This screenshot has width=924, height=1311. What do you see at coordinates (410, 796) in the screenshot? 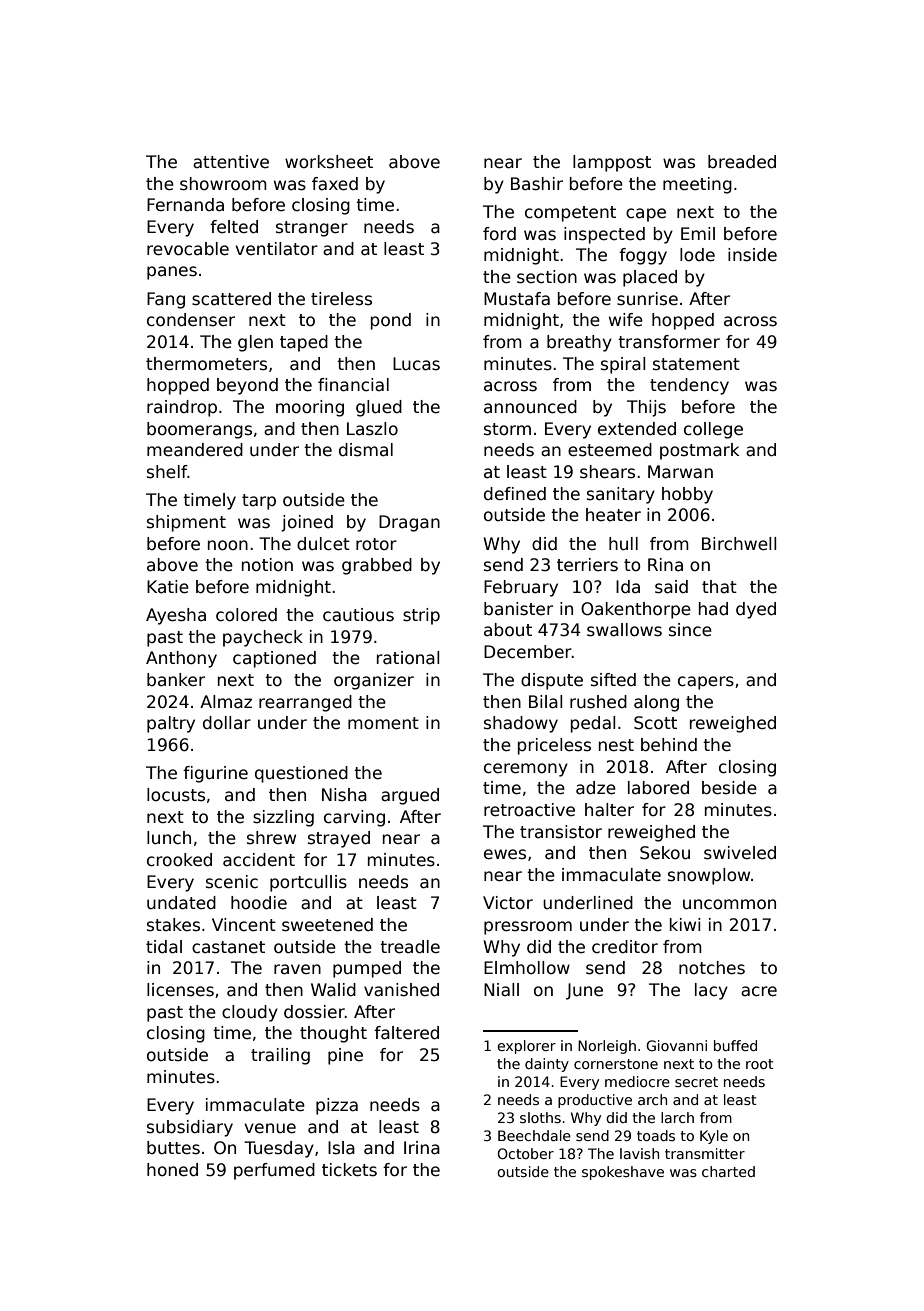
I see `argued` at bounding box center [410, 796].
